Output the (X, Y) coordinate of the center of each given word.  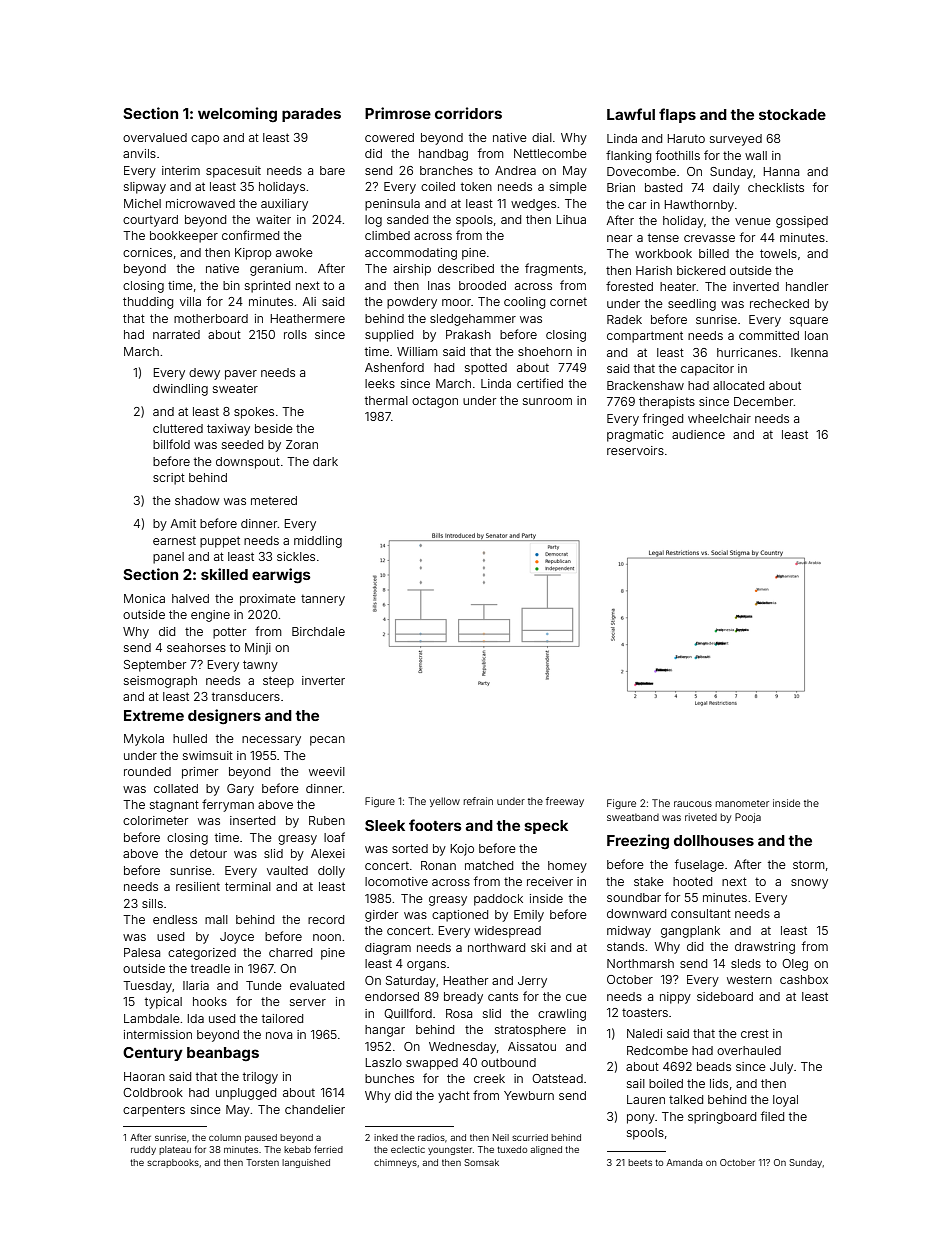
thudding (148, 303)
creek (489, 1078)
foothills (678, 155)
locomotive (396, 881)
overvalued (155, 137)
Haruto (686, 138)
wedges (533, 205)
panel (168, 558)
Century (153, 1054)
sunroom (547, 401)
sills (152, 903)
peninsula (392, 205)
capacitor (707, 370)
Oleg (795, 965)
